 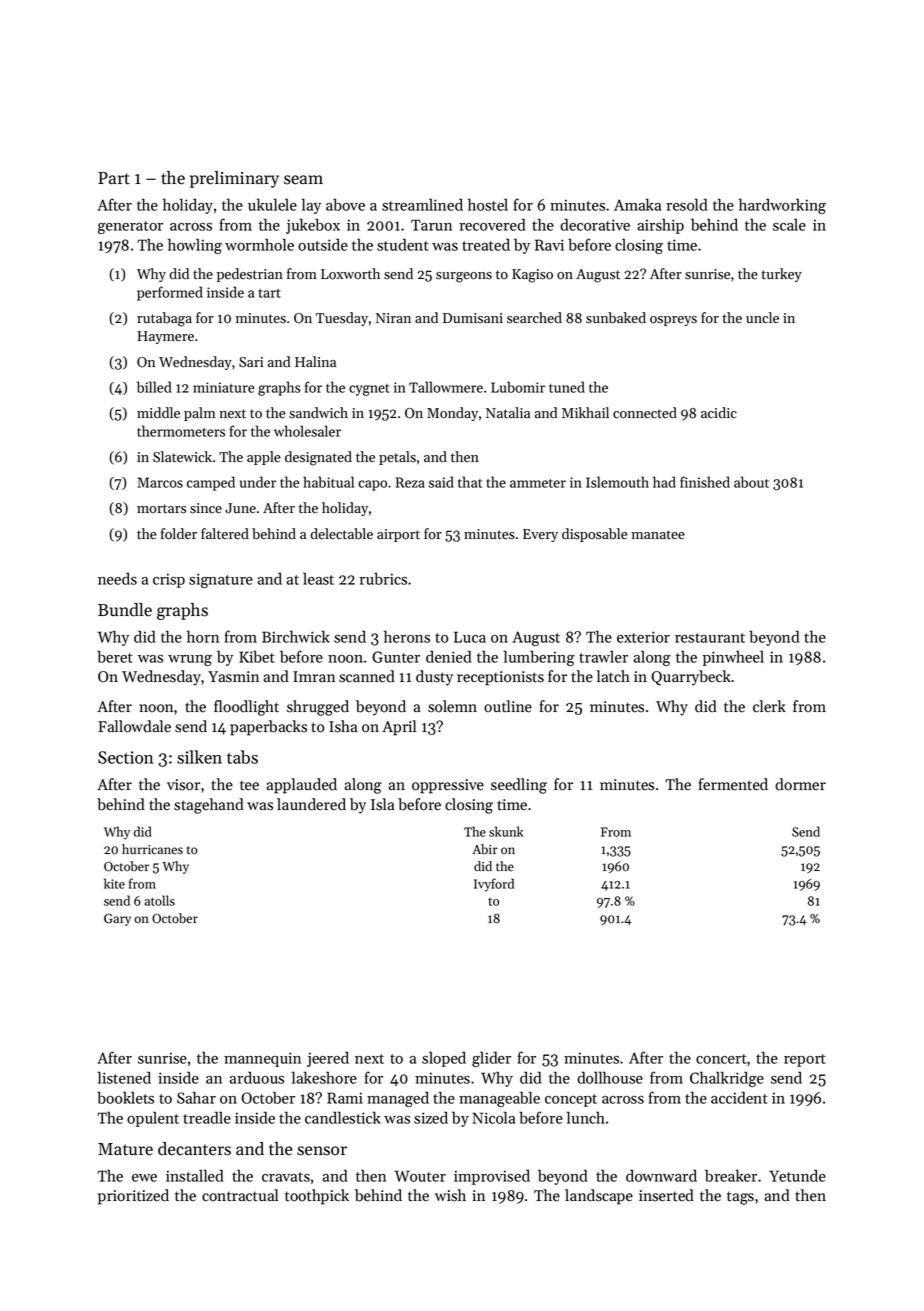 I want to click on Loxworth, so click(x=350, y=274).
